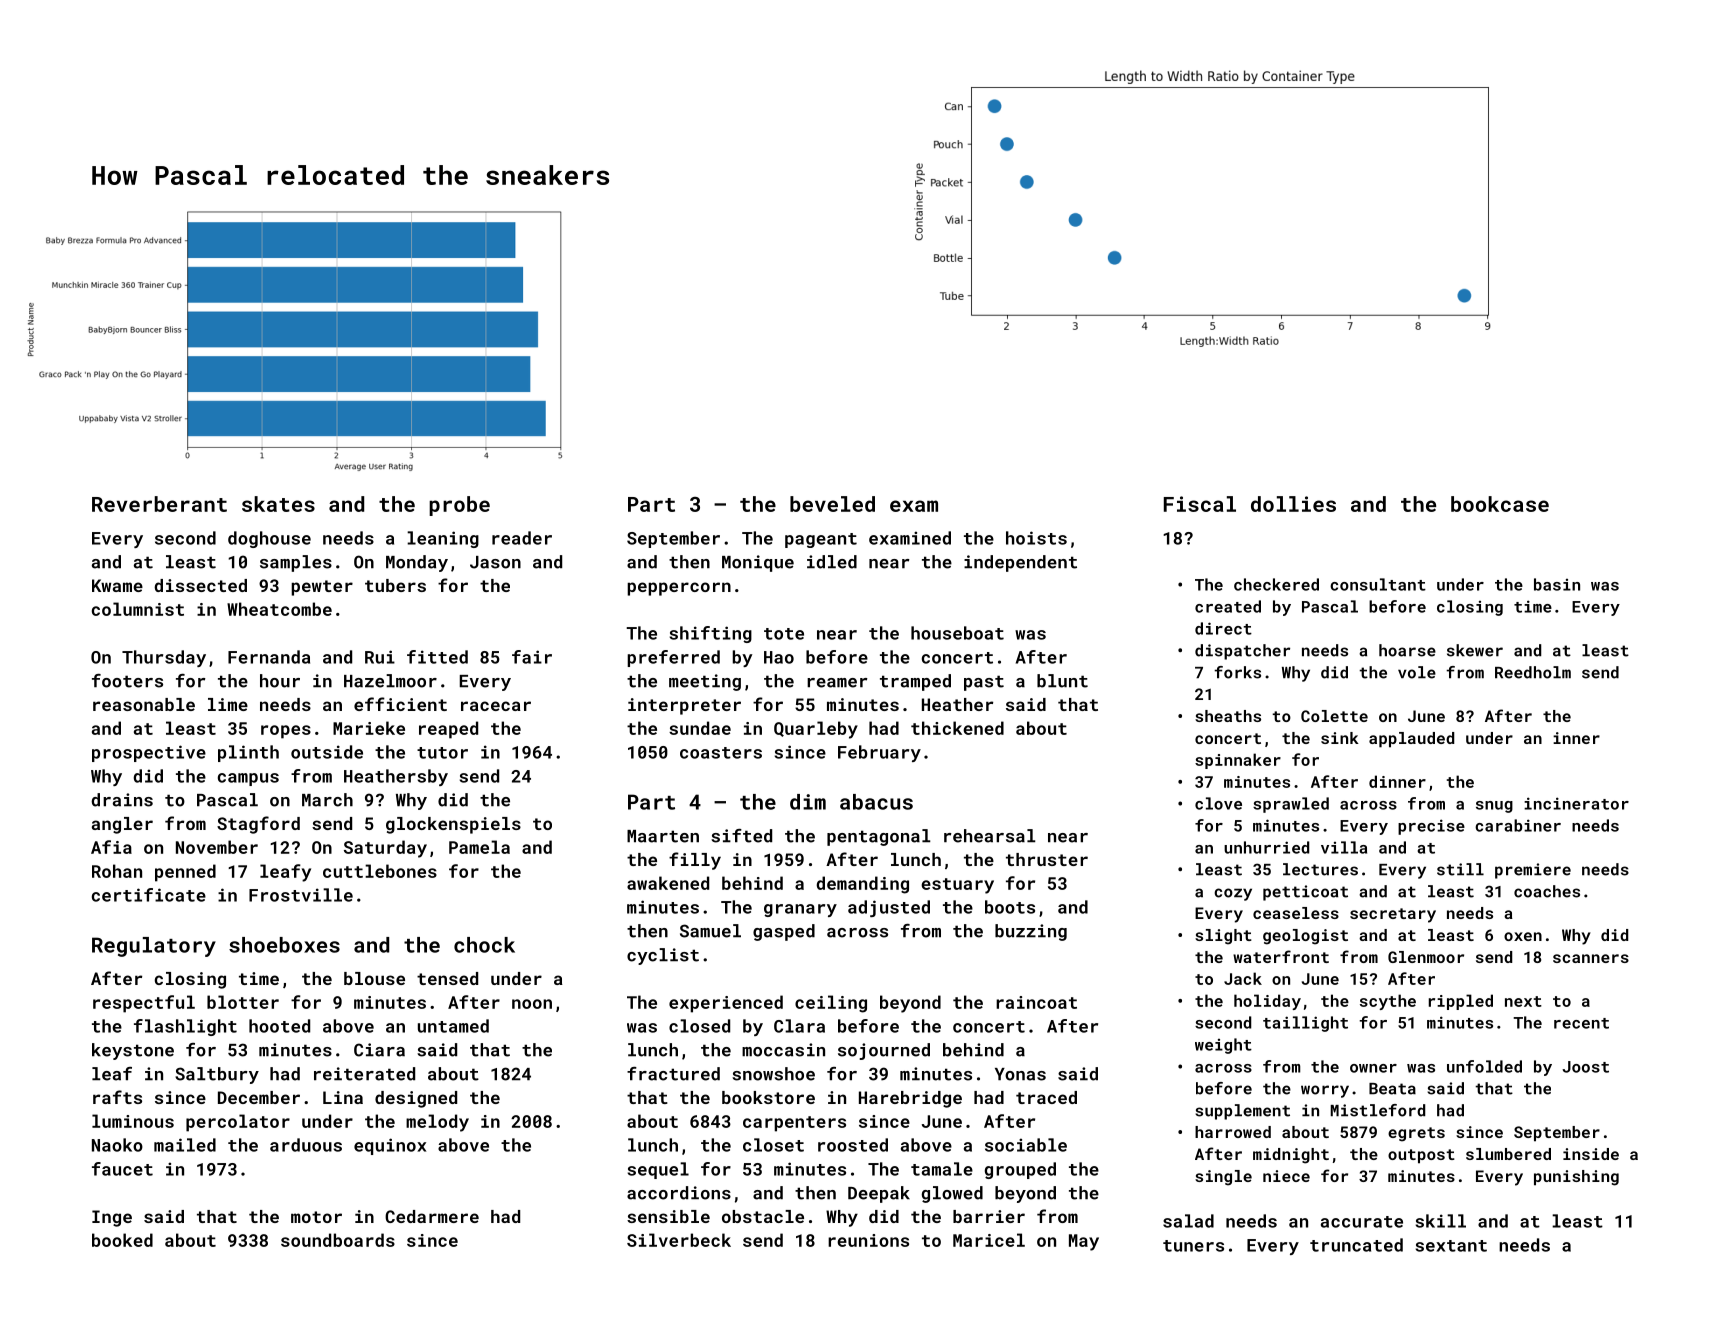 The height and width of the page is (1339, 1733). I want to click on coasters, so click(721, 753).
